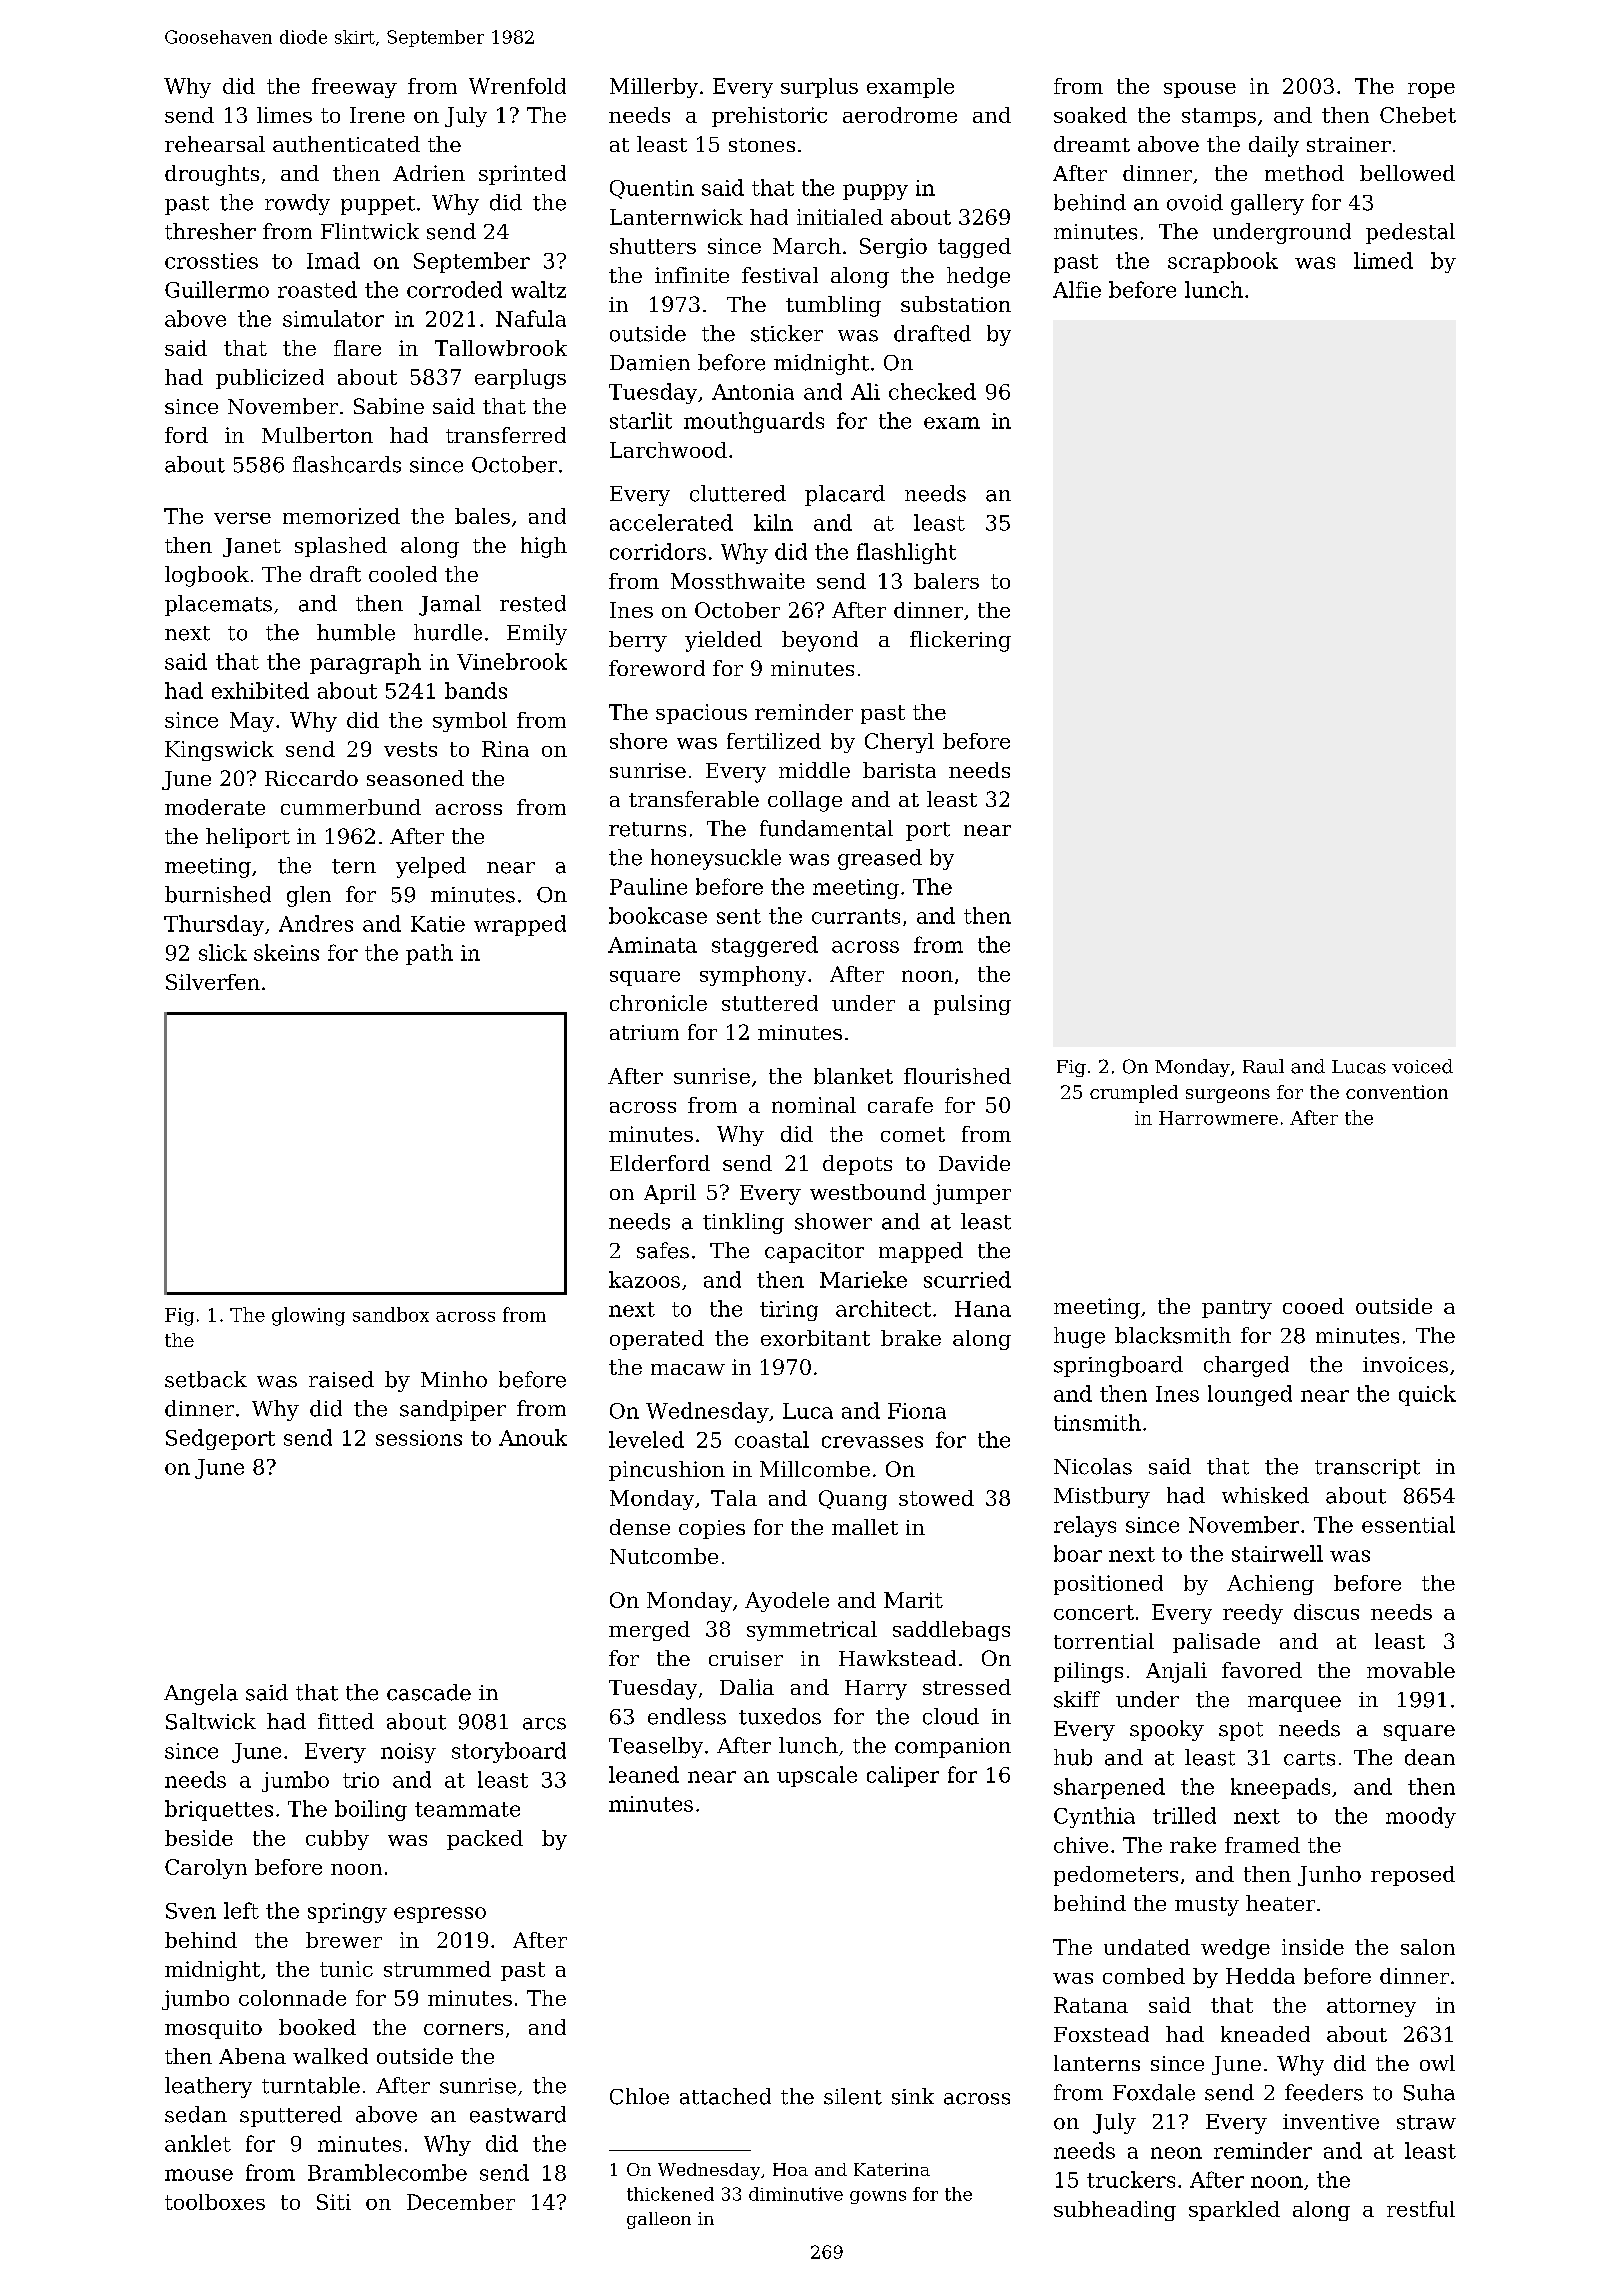 This screenshot has width=1620, height=2292. Describe the element at coordinates (1329, 1876) in the screenshot. I see `Junho` at that location.
